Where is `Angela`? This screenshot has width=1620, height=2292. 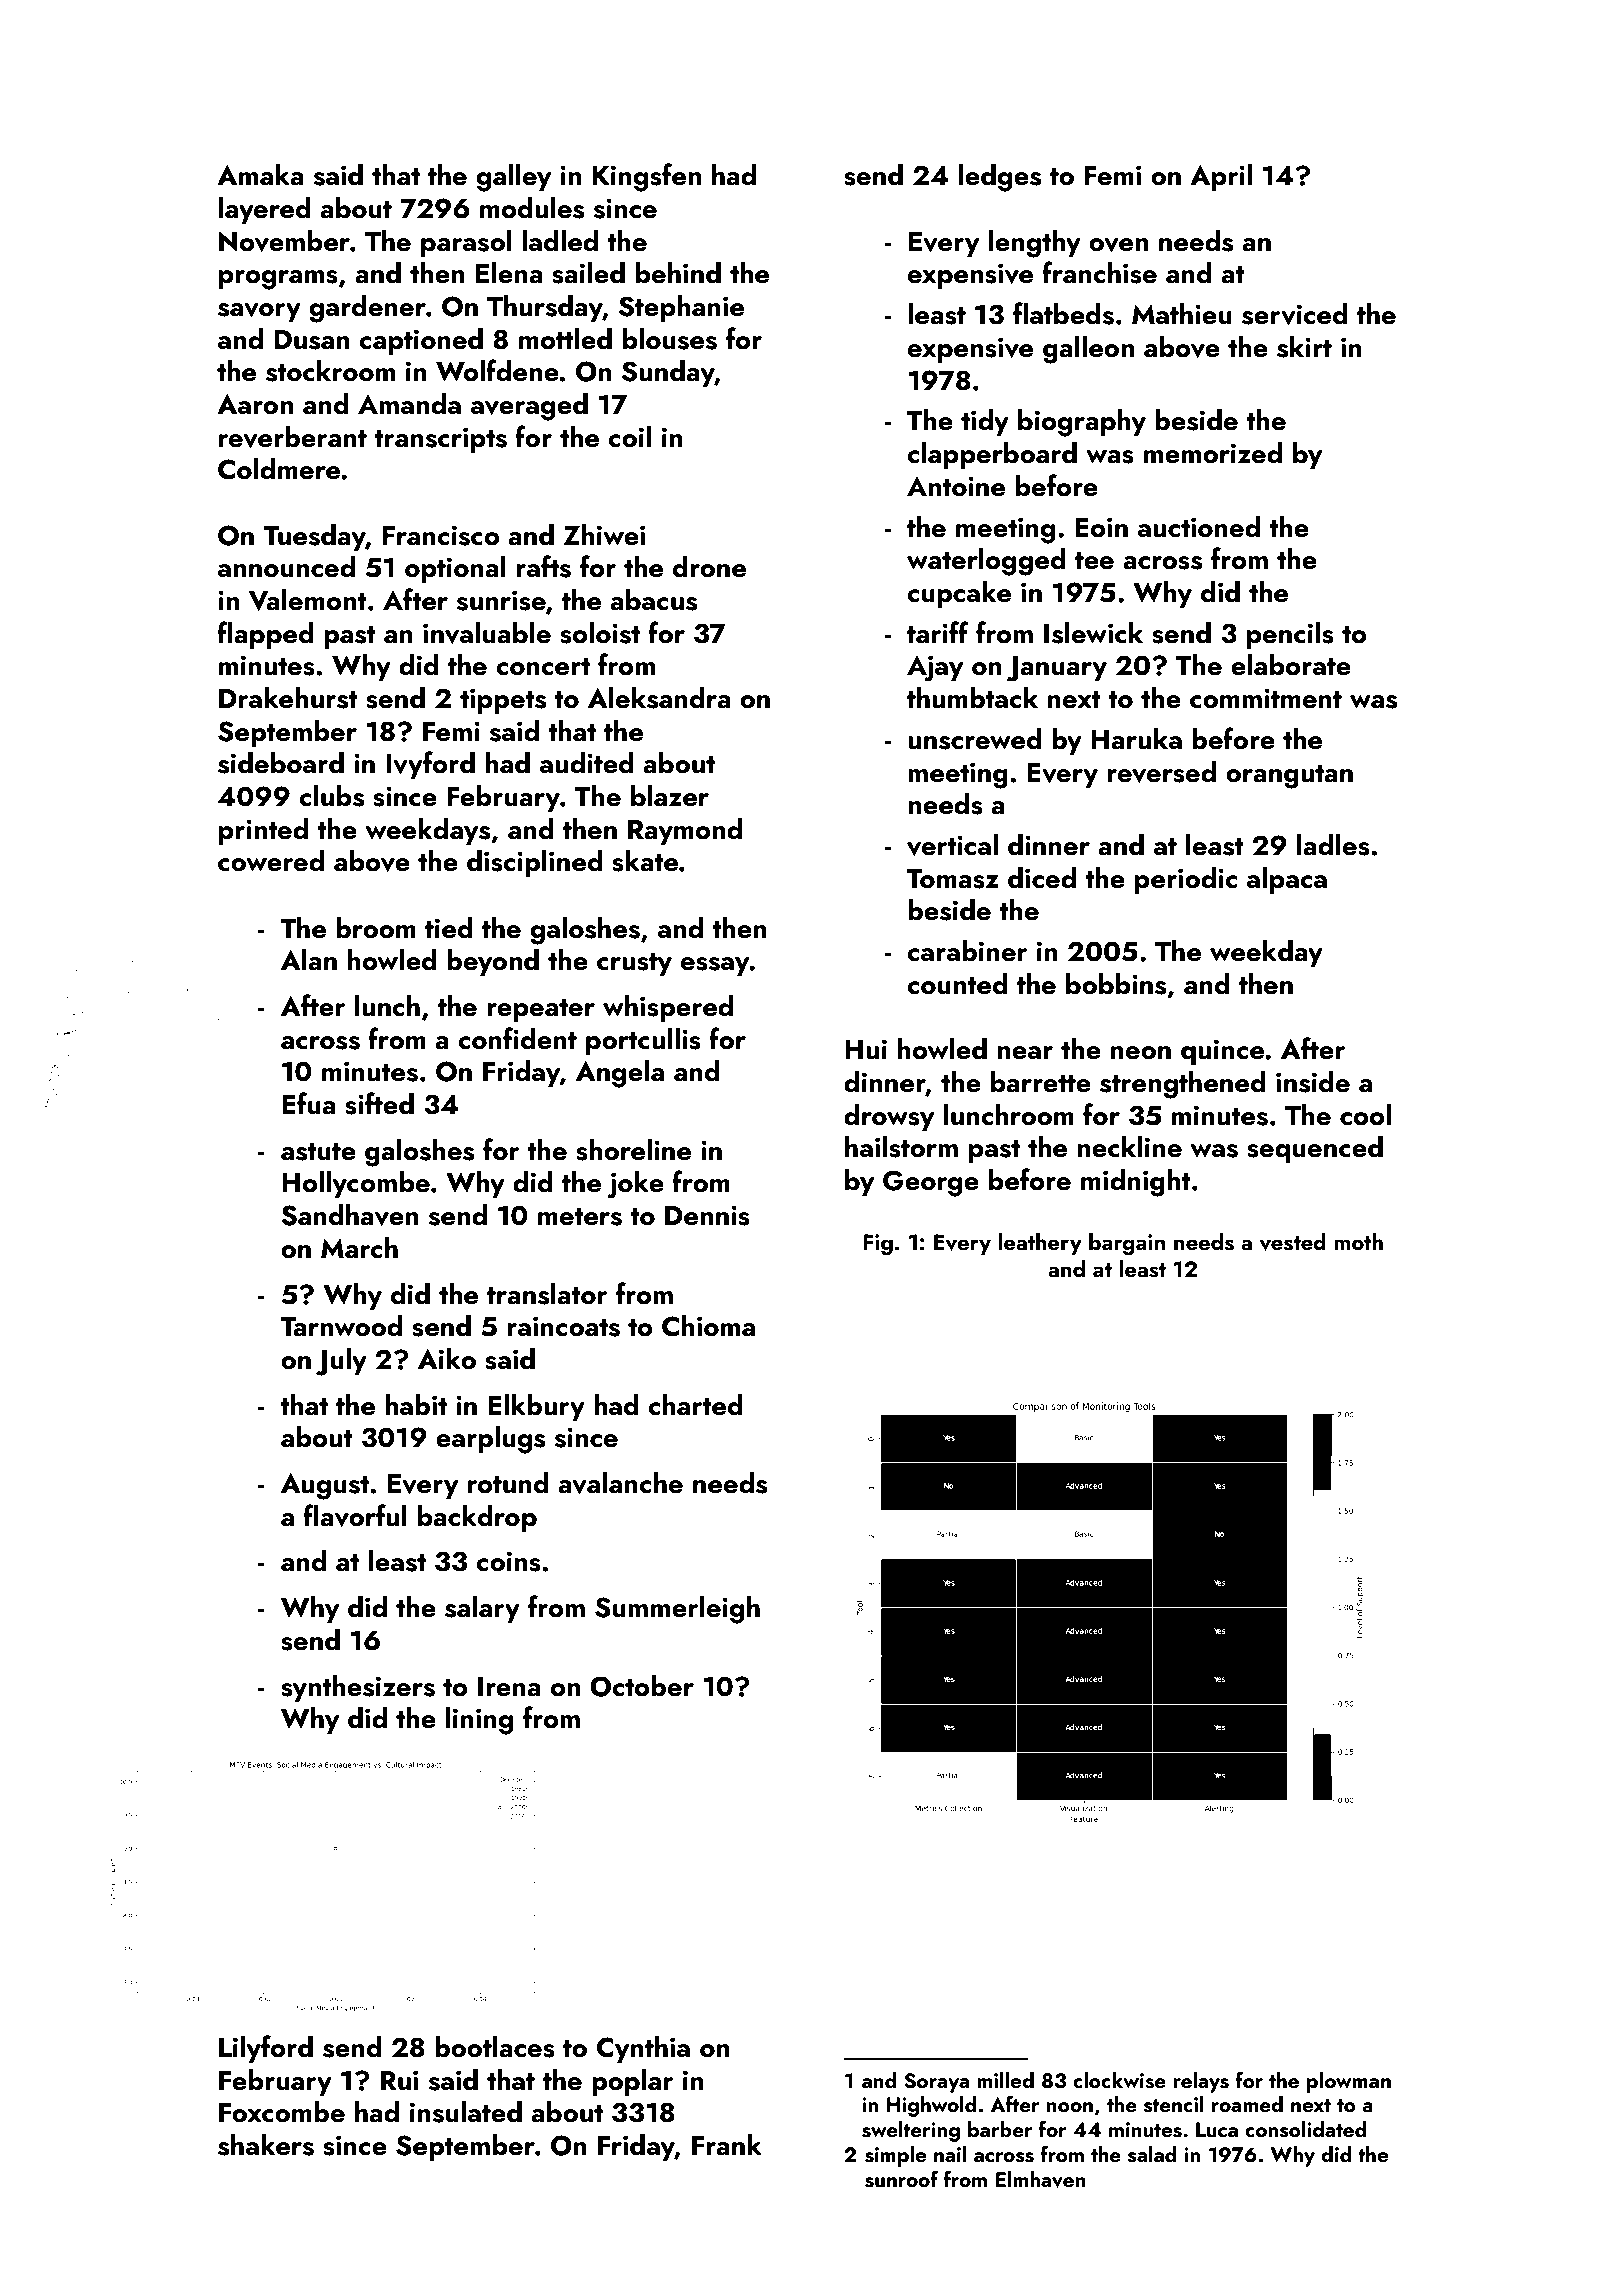
Angela is located at coordinates (620, 1073).
